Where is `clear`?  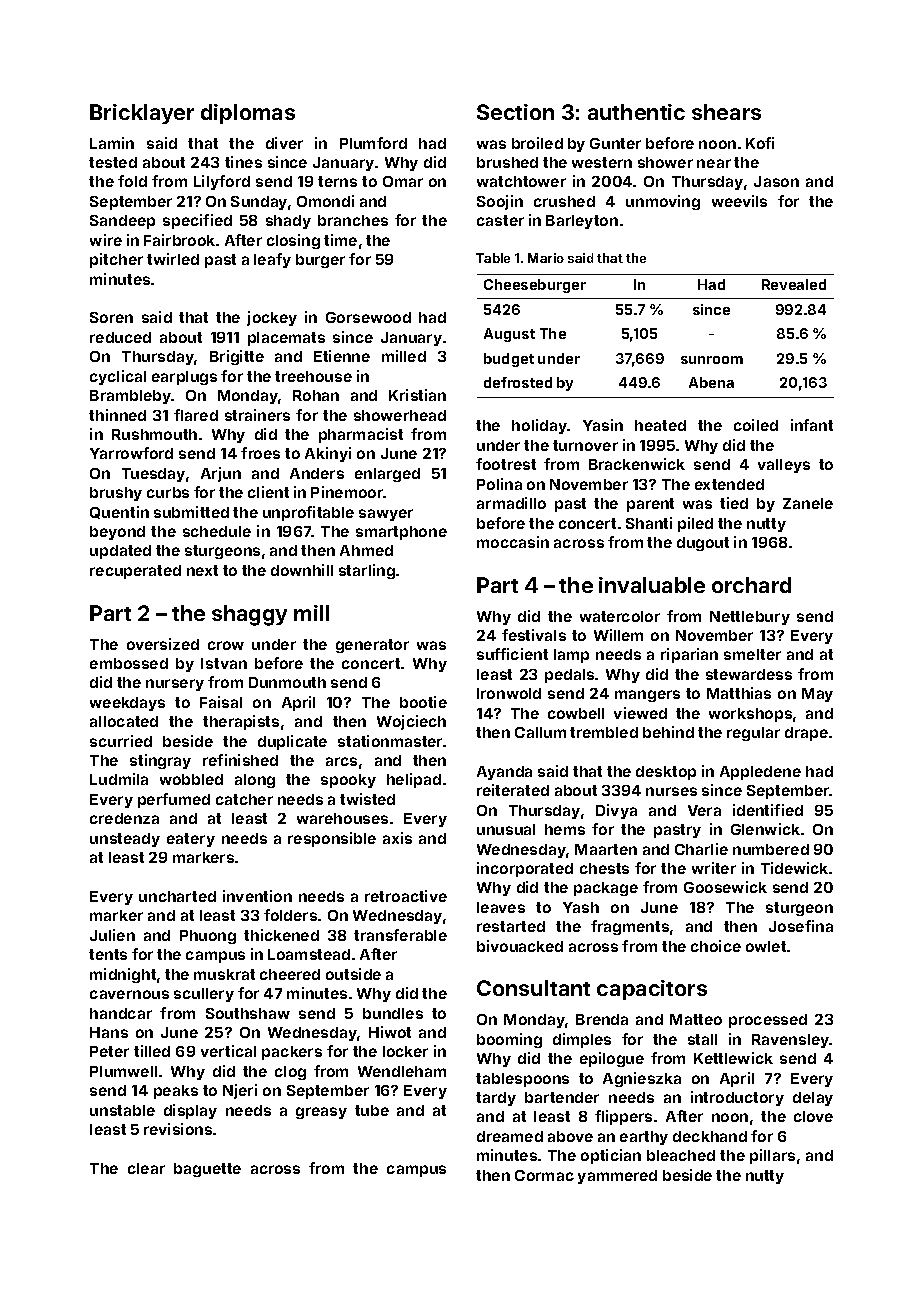
clear is located at coordinates (146, 1168).
